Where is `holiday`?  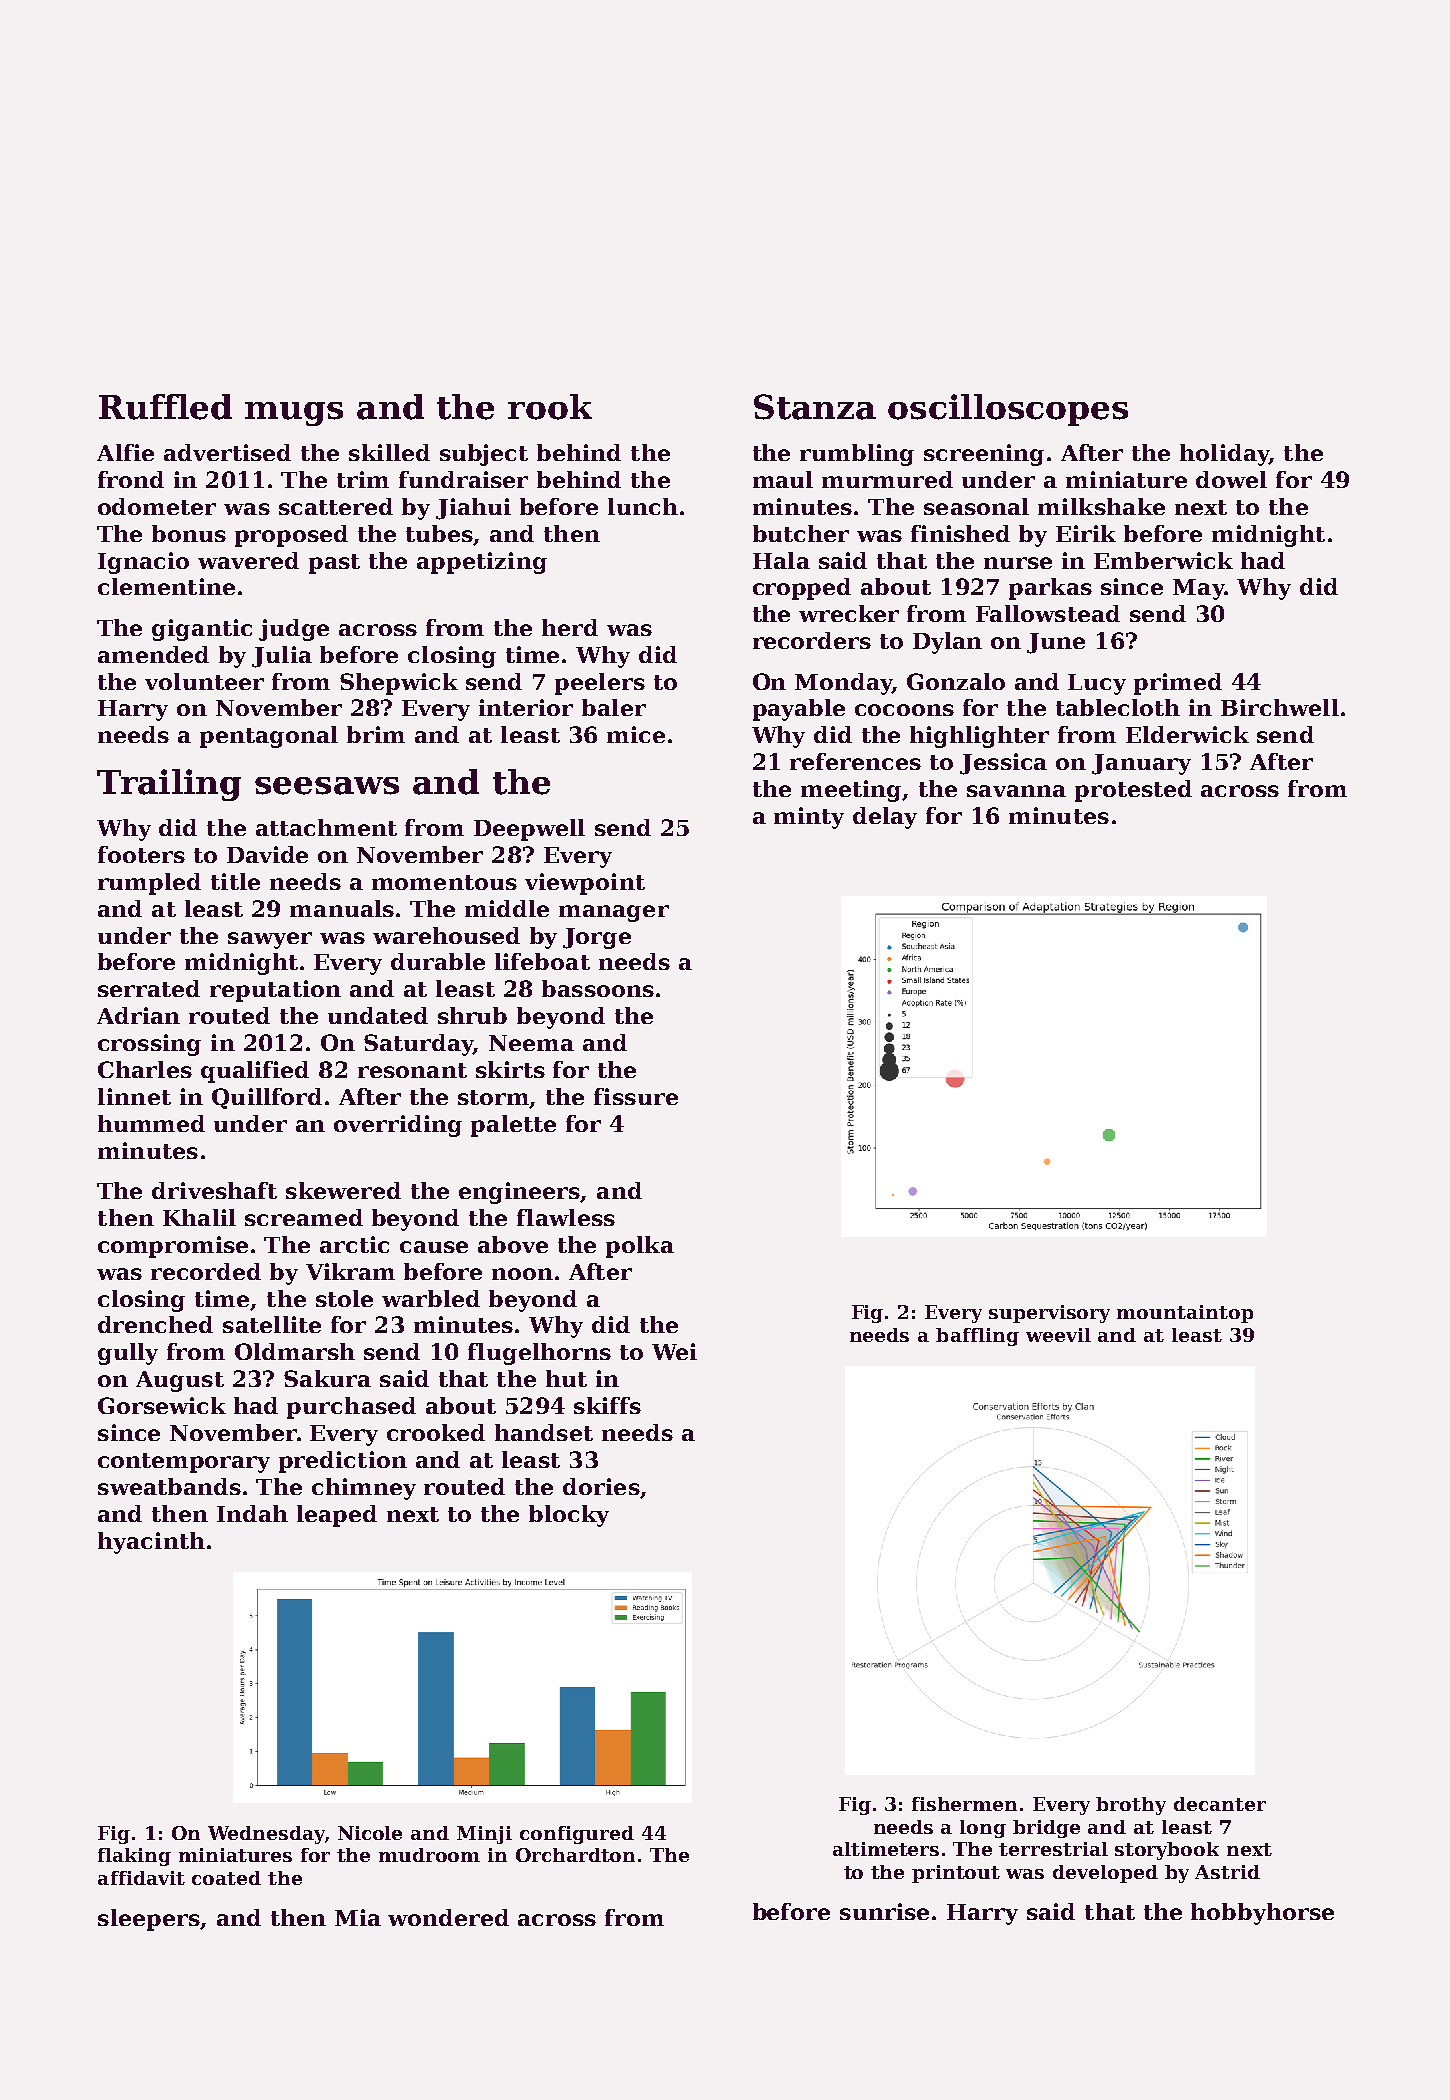
holiday is located at coordinates (1224, 455).
